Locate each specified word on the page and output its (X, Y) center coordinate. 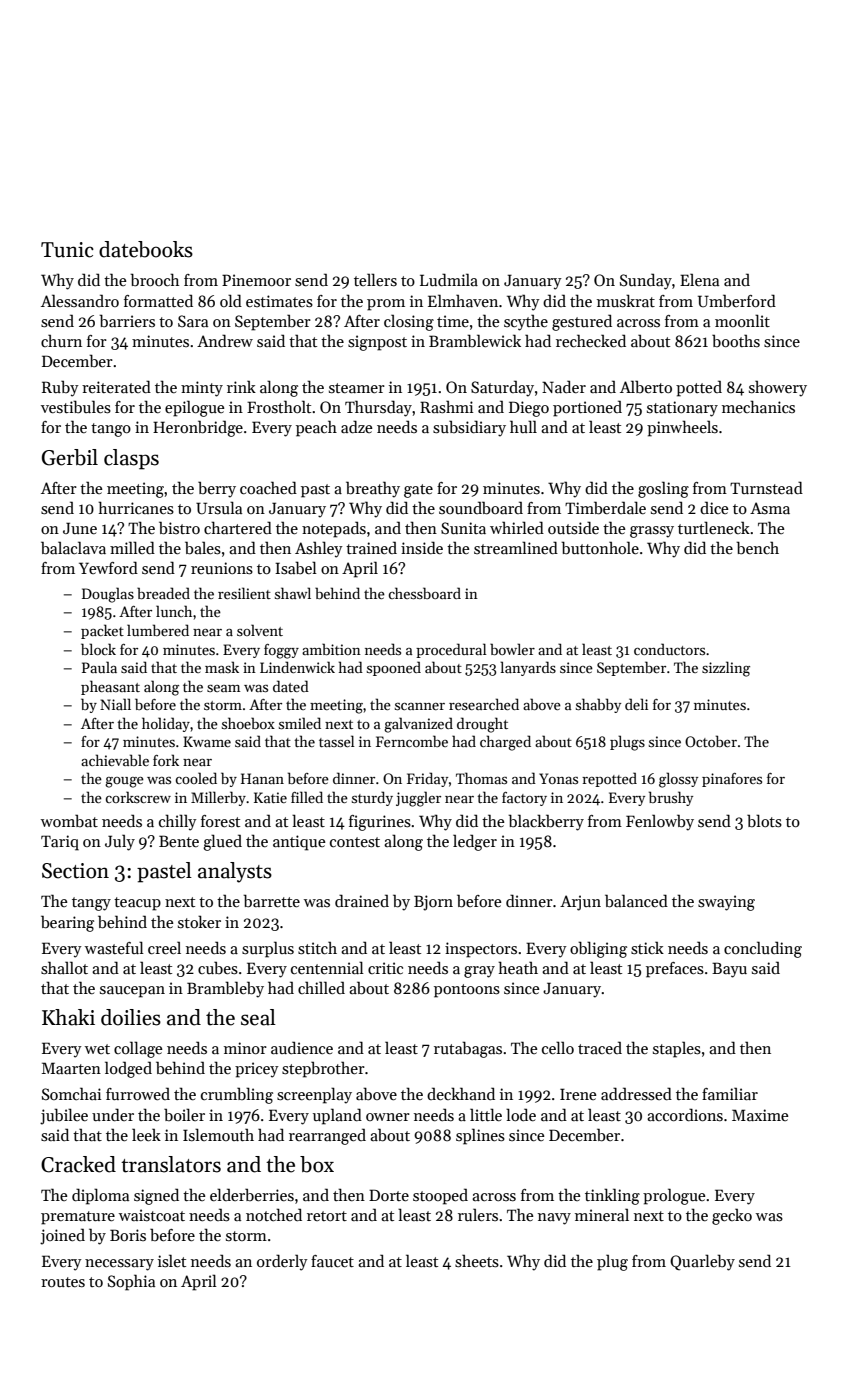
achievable (115, 760)
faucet (332, 1261)
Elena (699, 279)
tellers (375, 279)
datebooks (146, 249)
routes (63, 1282)
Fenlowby (660, 822)
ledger (475, 842)
